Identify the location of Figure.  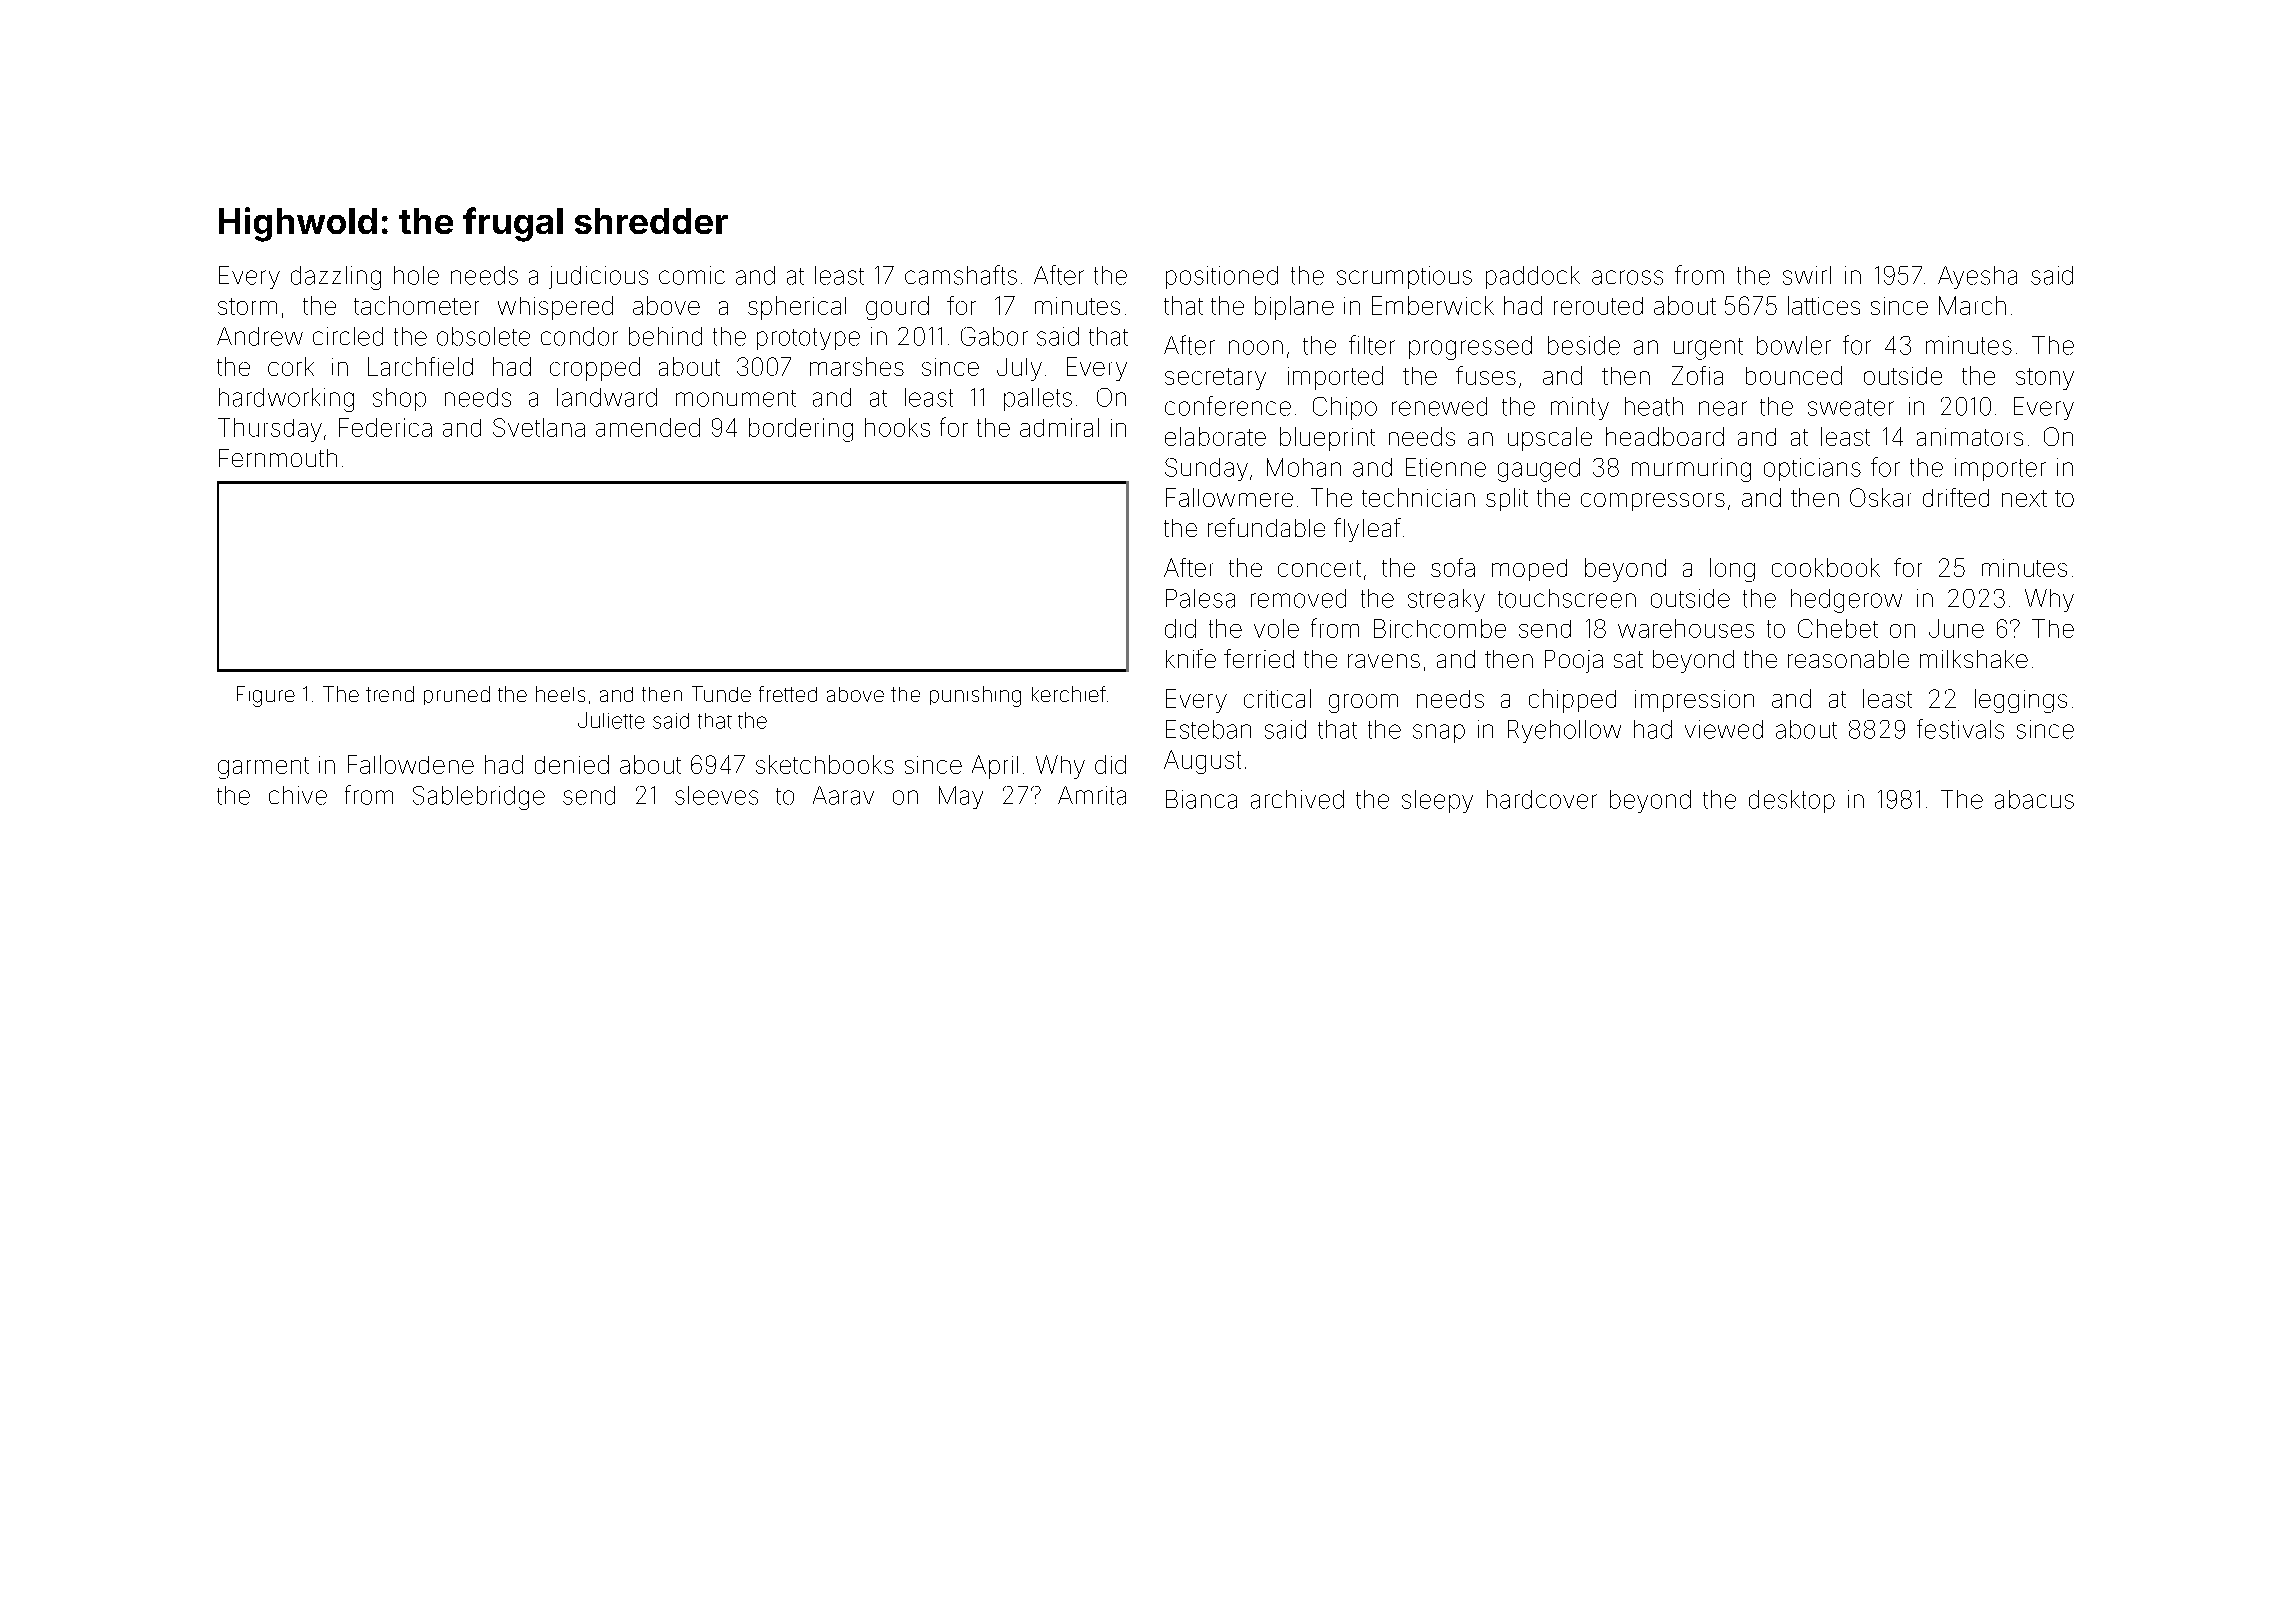
(266, 696).
